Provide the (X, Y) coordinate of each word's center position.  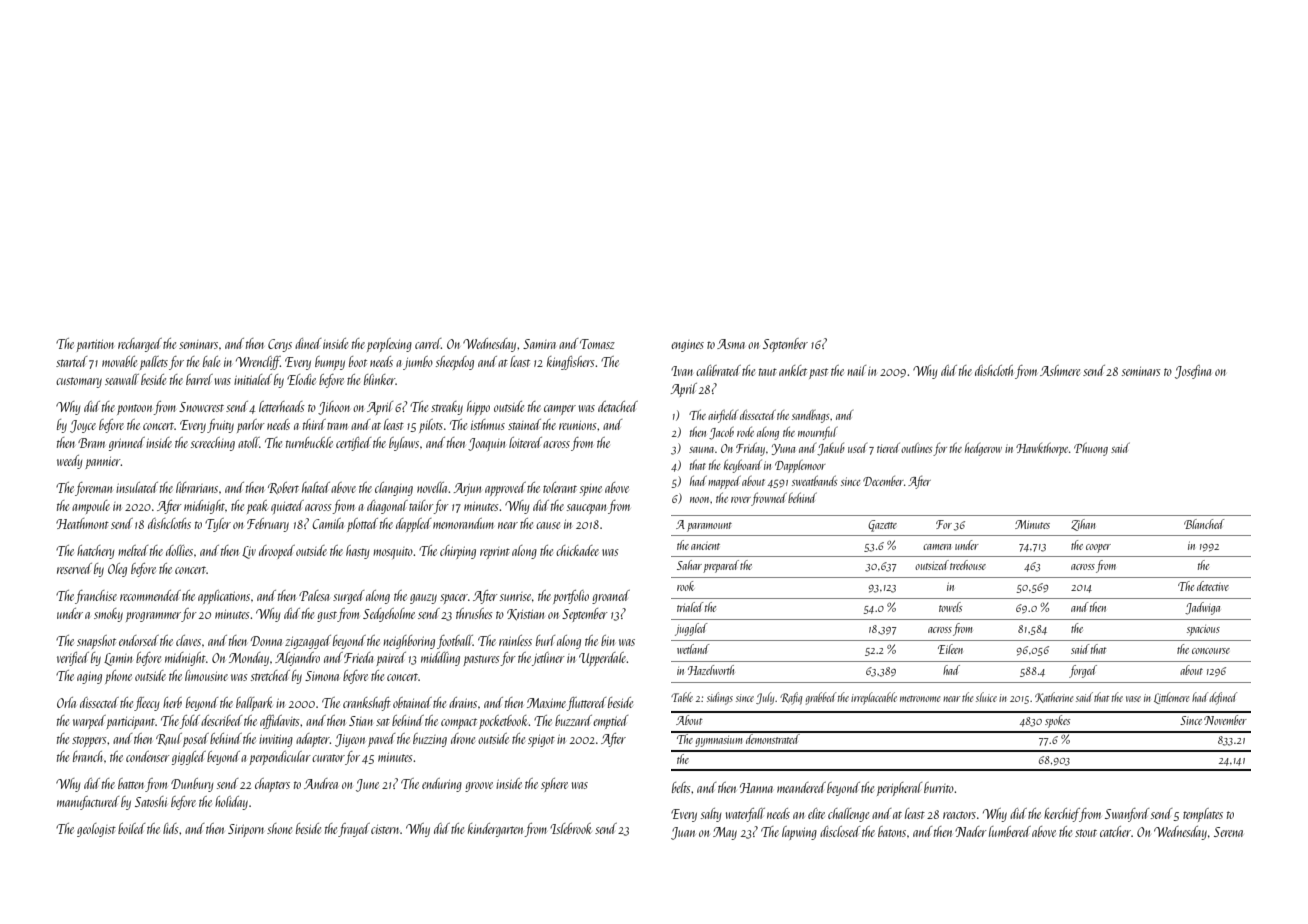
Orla (66, 702)
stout (1086, 833)
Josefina (1193, 372)
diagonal (387, 507)
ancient (705, 546)
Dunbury (192, 785)
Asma (731, 344)
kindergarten (496, 830)
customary (79, 382)
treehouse (968, 565)
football (455, 642)
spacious (1203, 630)
